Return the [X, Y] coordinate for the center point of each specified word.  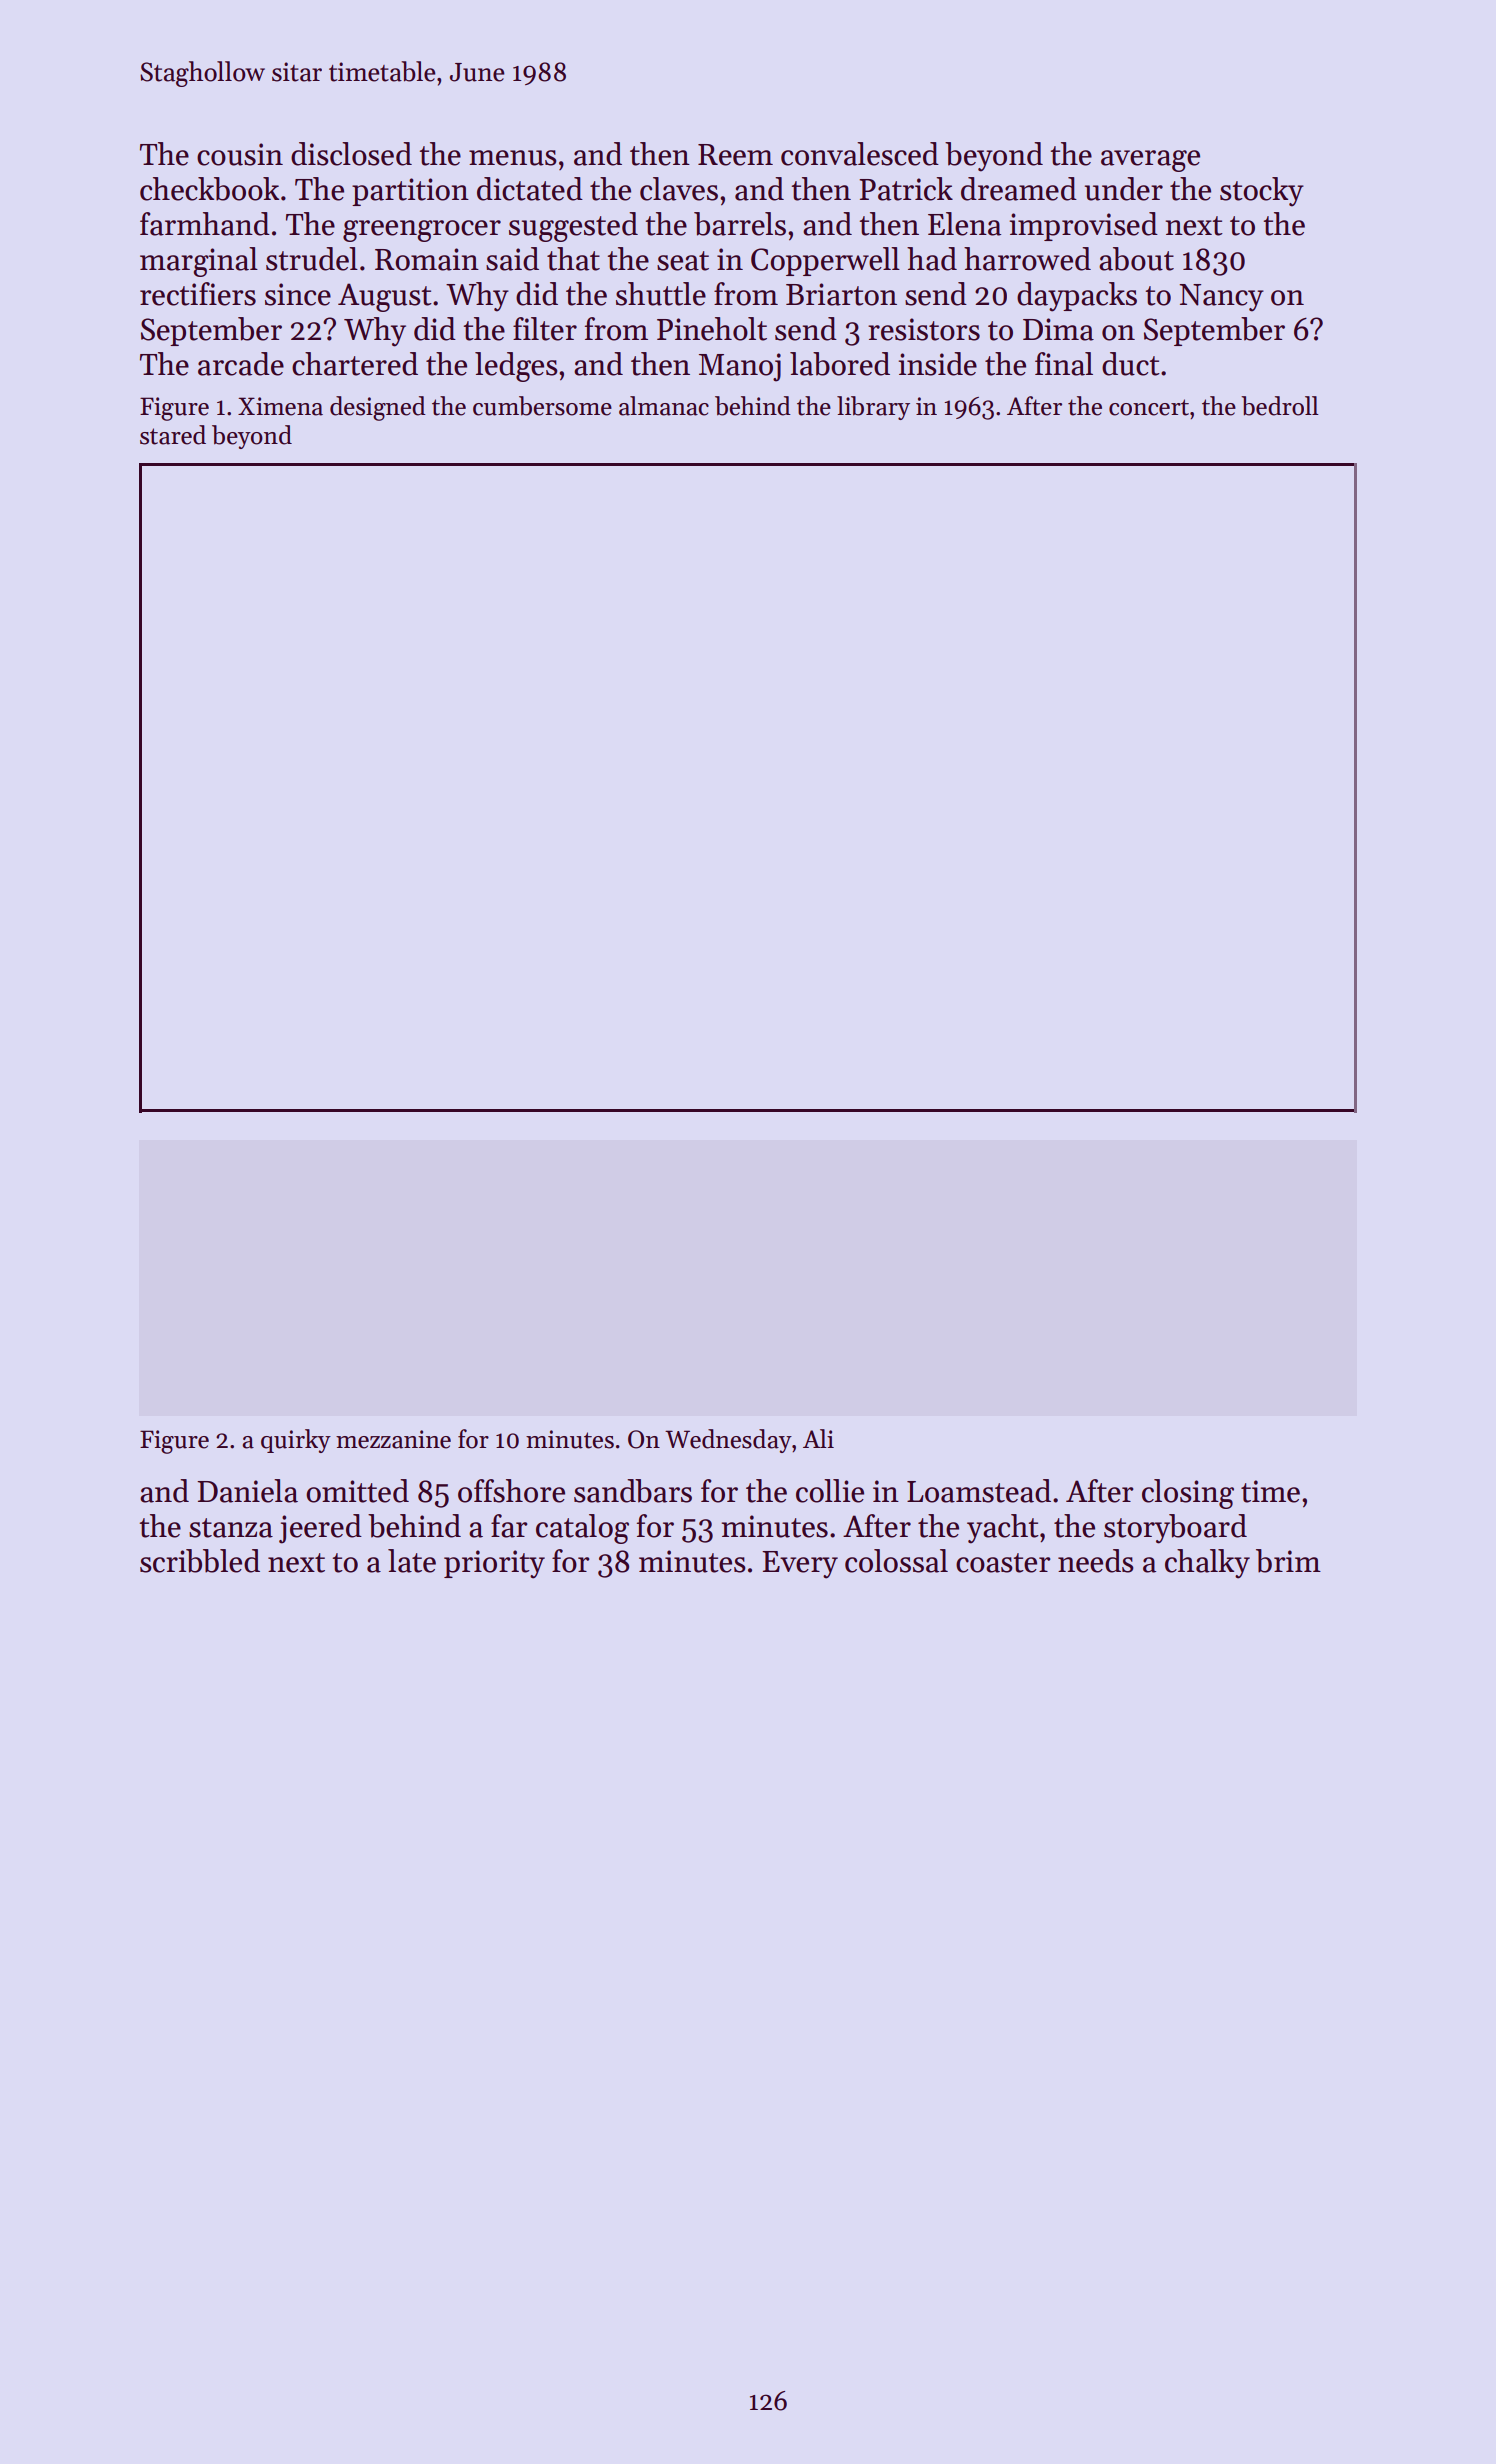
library [873, 408]
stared [173, 435]
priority [494, 1564]
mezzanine [393, 1439]
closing [1188, 1494]
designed [378, 408]
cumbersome [542, 406]
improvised [1083, 226]
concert [1149, 407]
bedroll [1280, 406]
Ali [818, 1438]
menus [512, 158]
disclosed [351, 154]
